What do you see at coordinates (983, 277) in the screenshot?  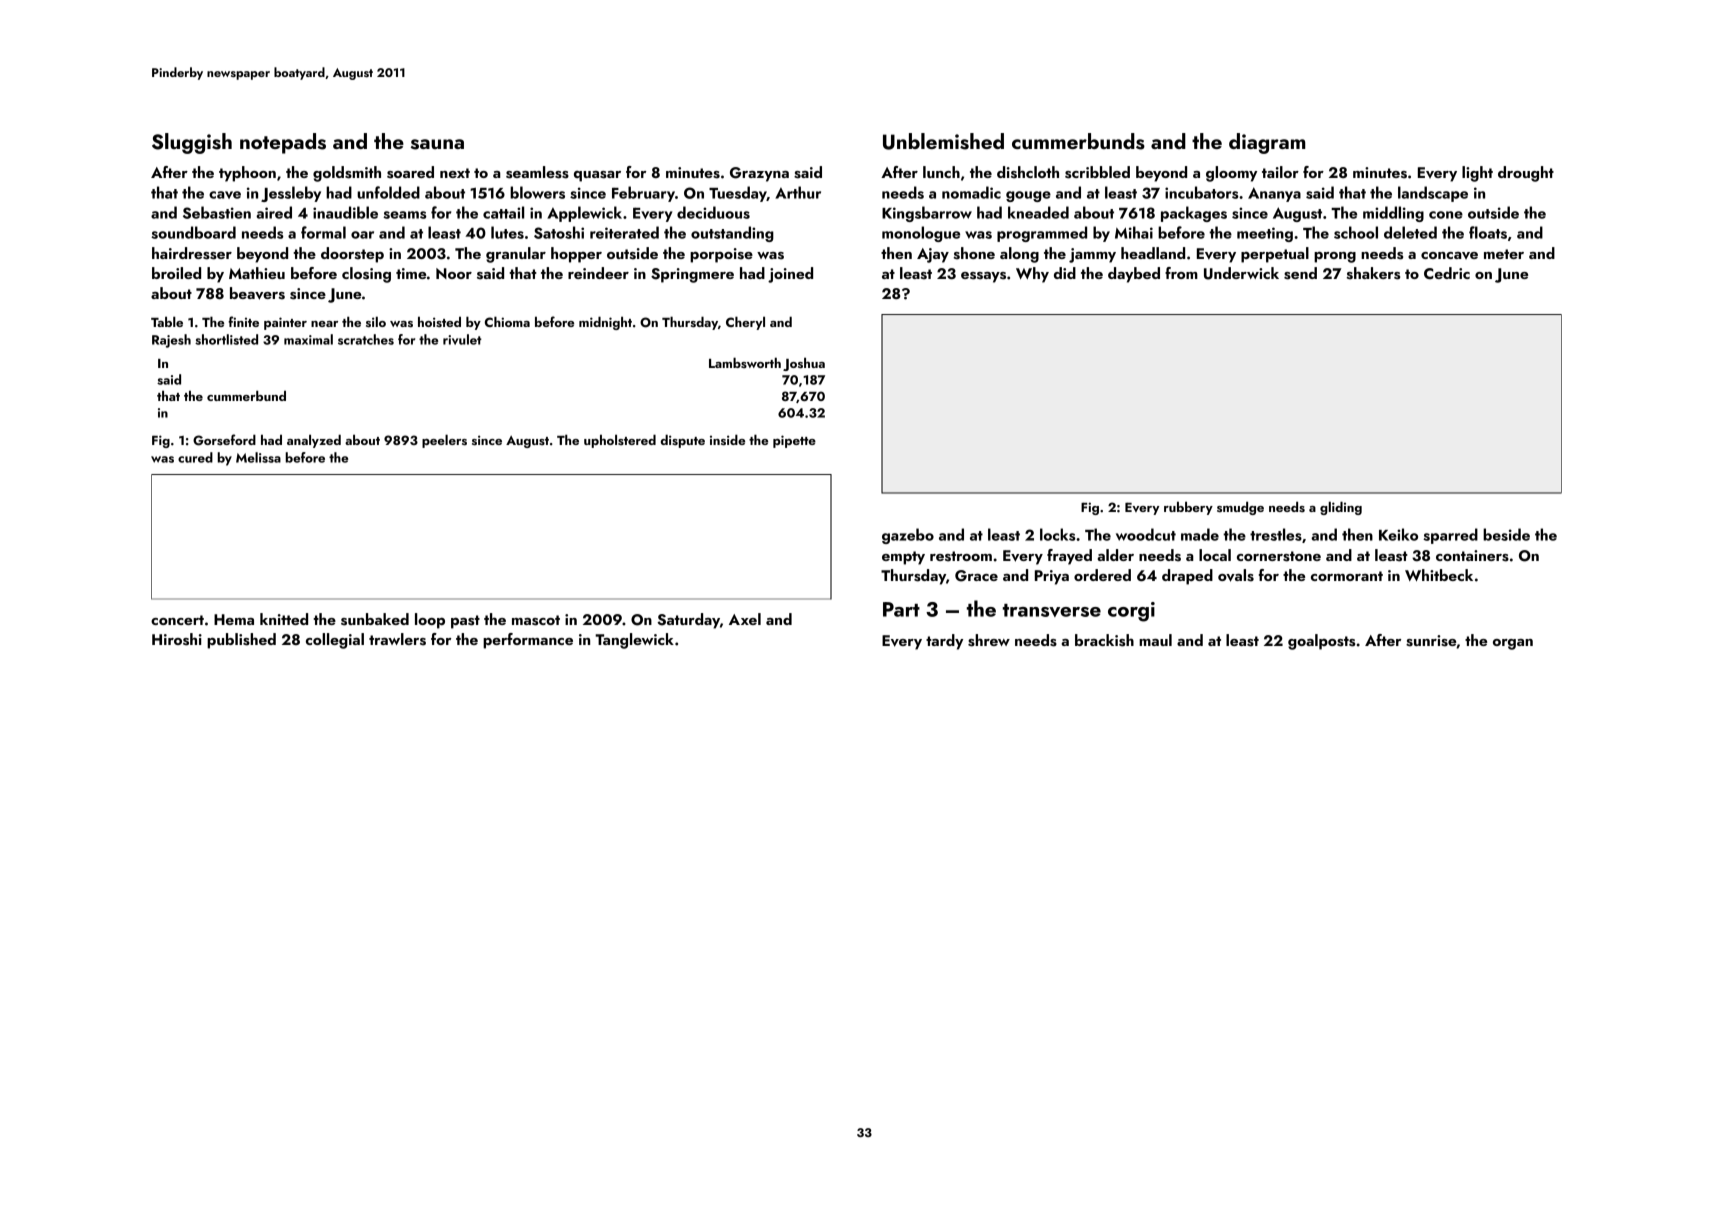 I see `essays` at bounding box center [983, 277].
